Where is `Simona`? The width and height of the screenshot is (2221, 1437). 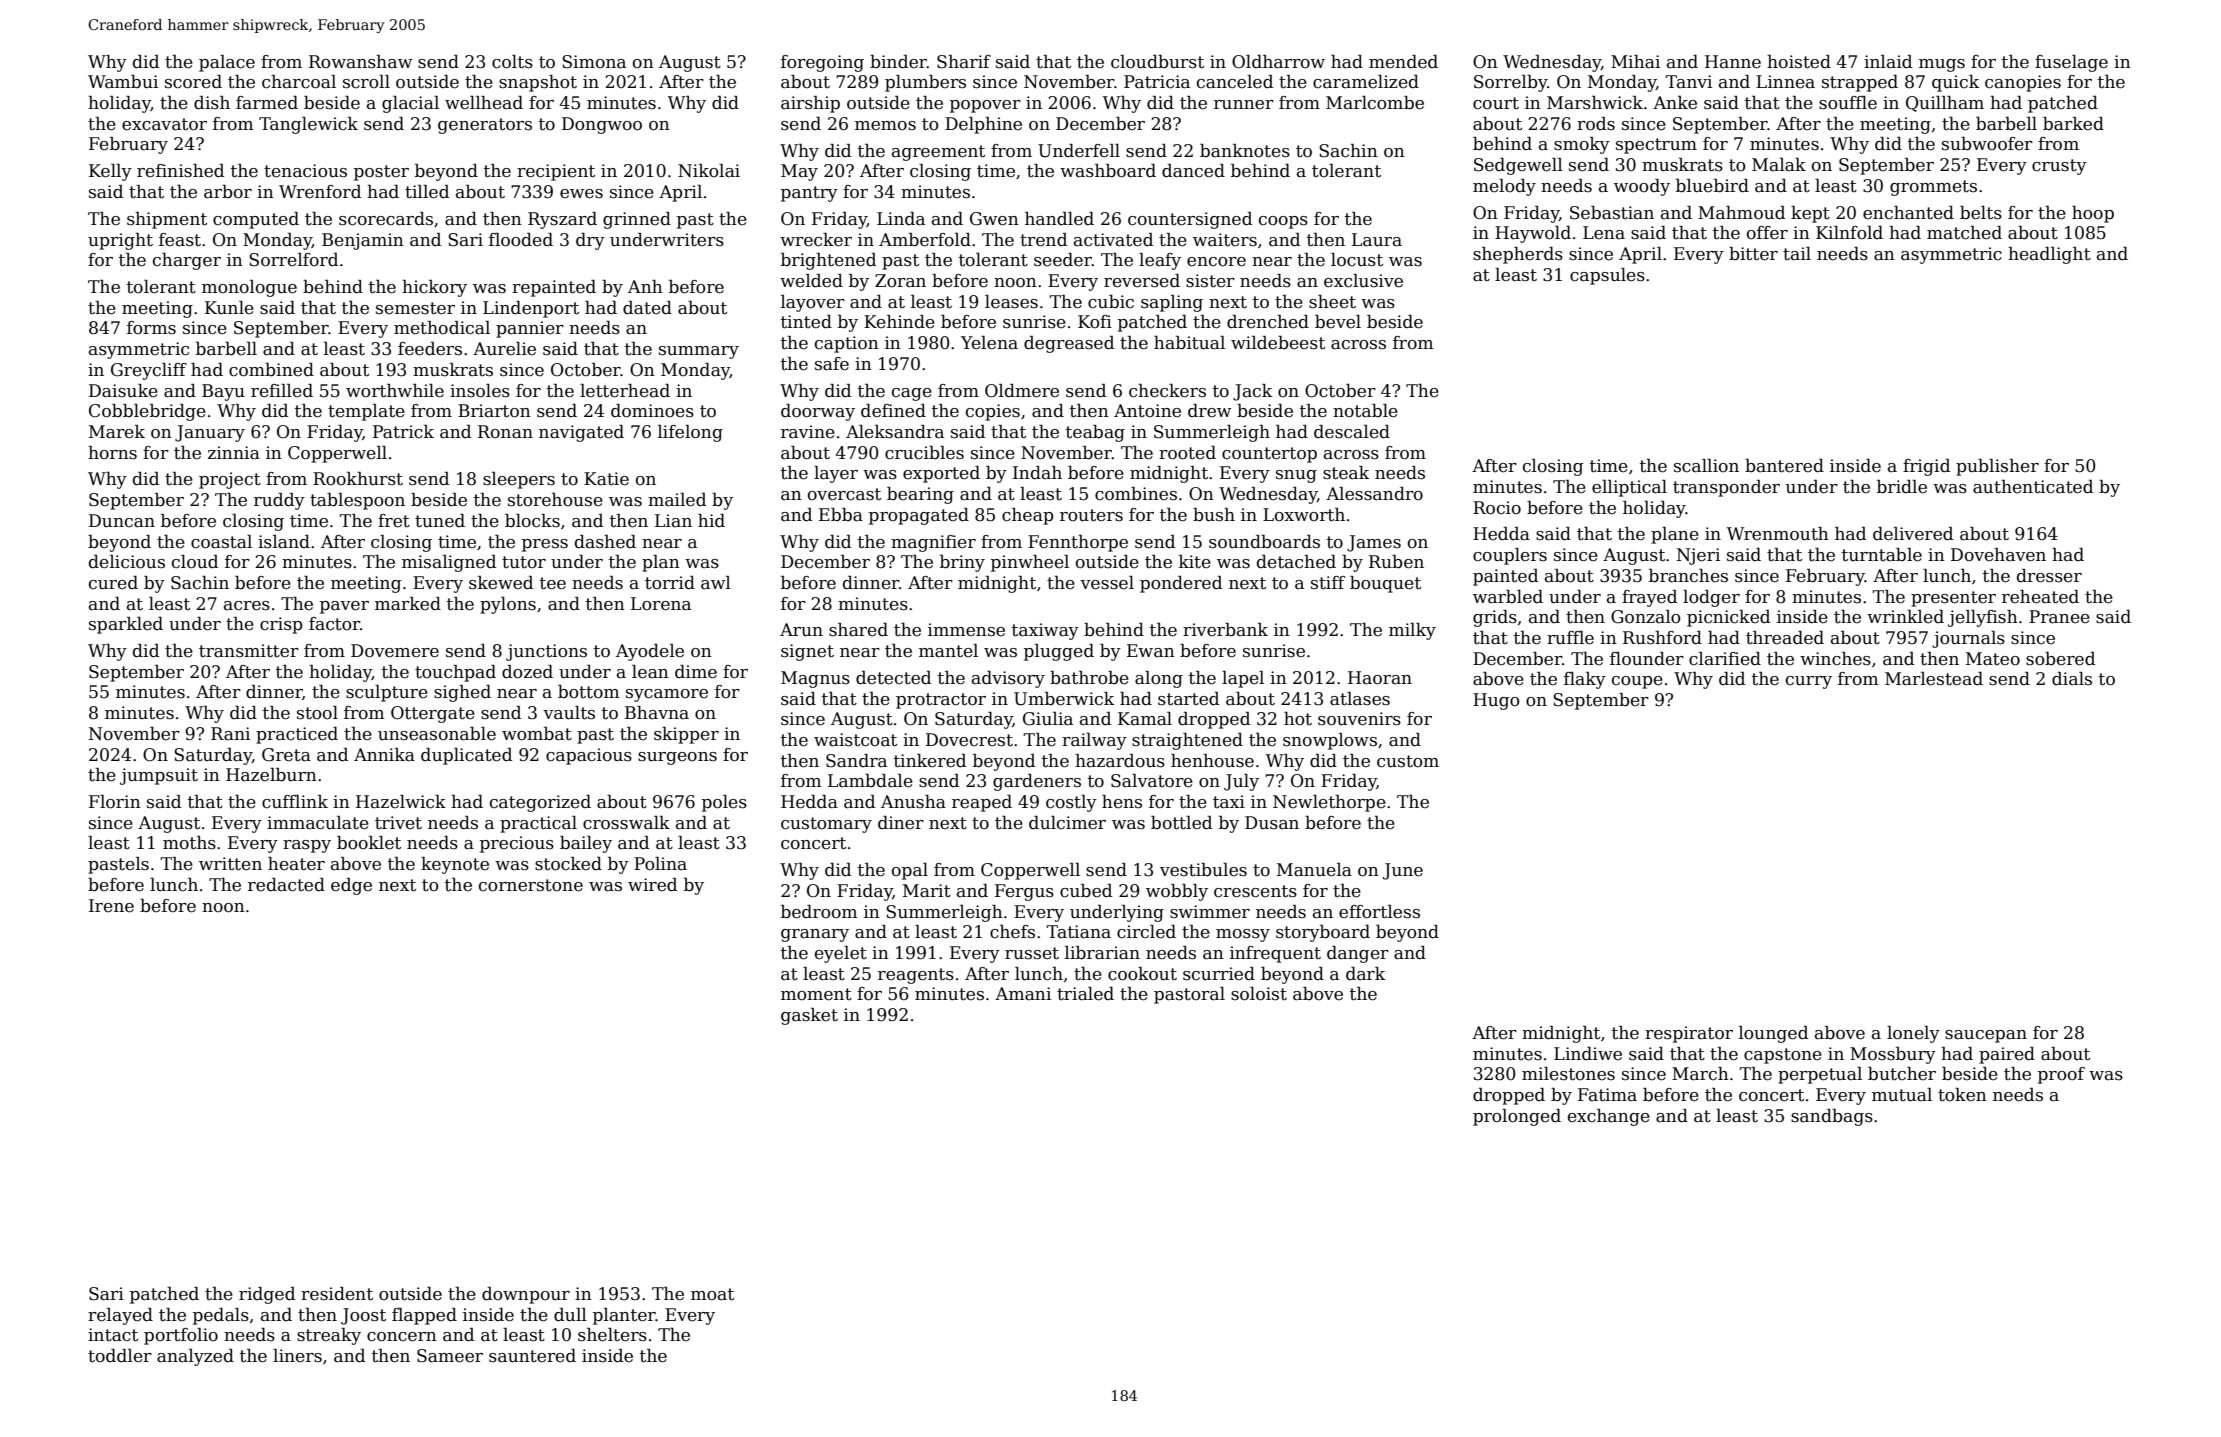
Simona is located at coordinates (594, 62).
